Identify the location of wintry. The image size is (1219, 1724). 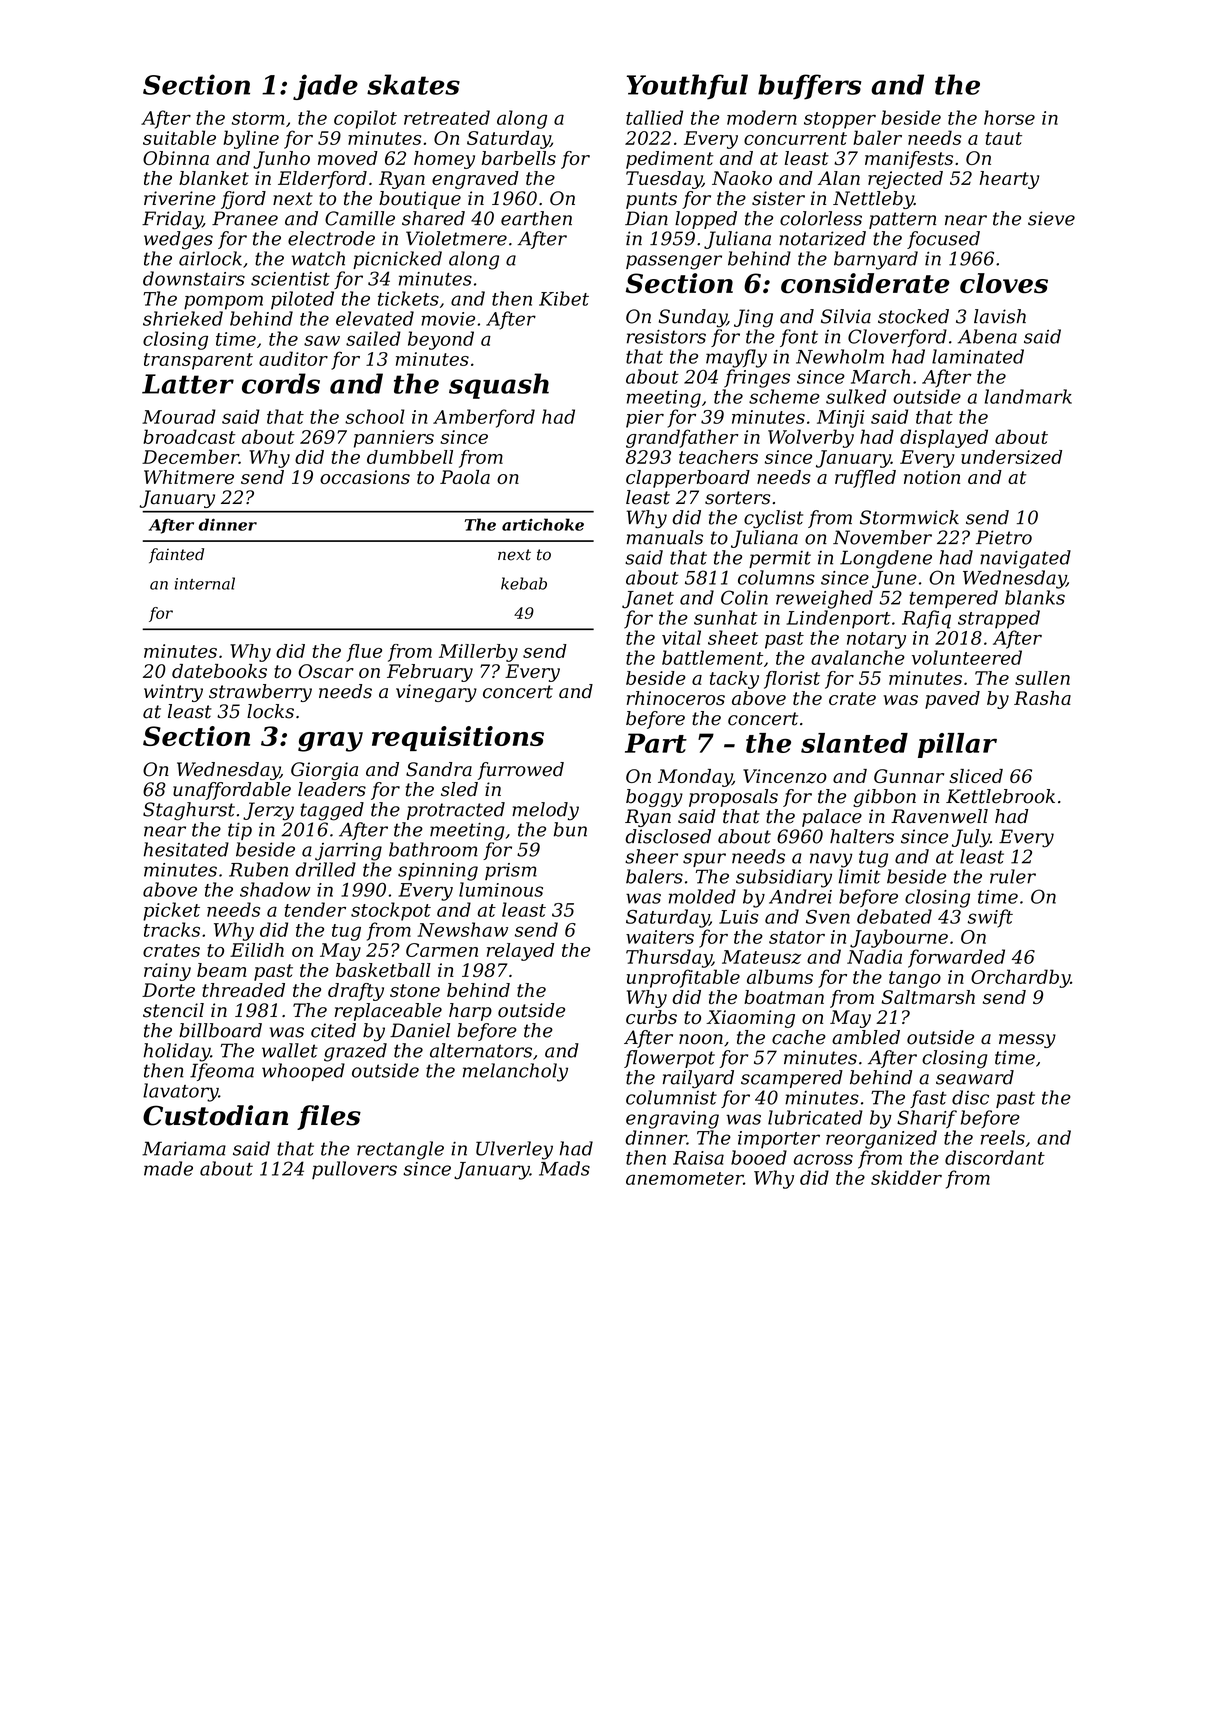
(173, 693).
